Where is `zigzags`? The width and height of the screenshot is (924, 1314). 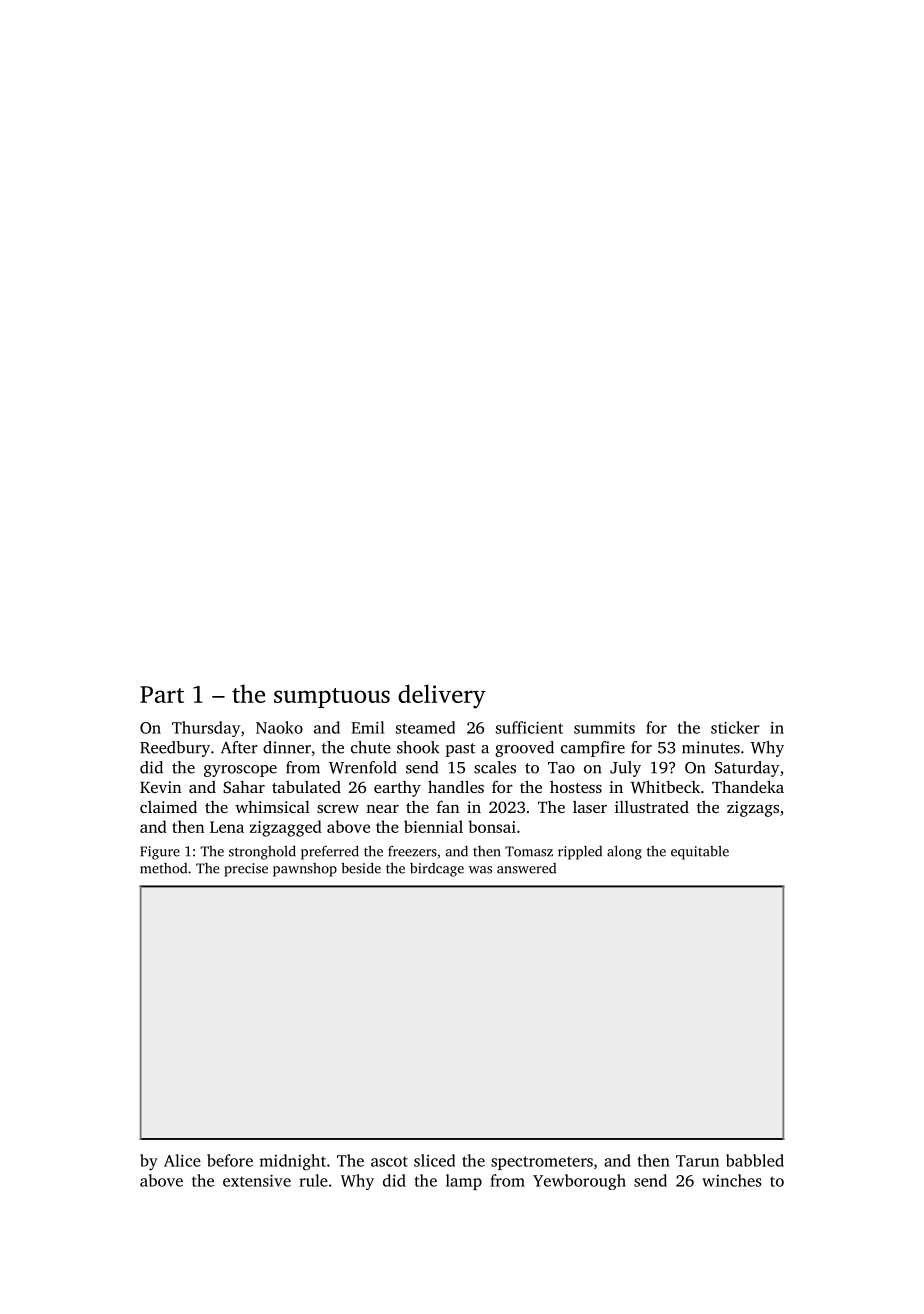
zigzags is located at coordinates (753, 809).
